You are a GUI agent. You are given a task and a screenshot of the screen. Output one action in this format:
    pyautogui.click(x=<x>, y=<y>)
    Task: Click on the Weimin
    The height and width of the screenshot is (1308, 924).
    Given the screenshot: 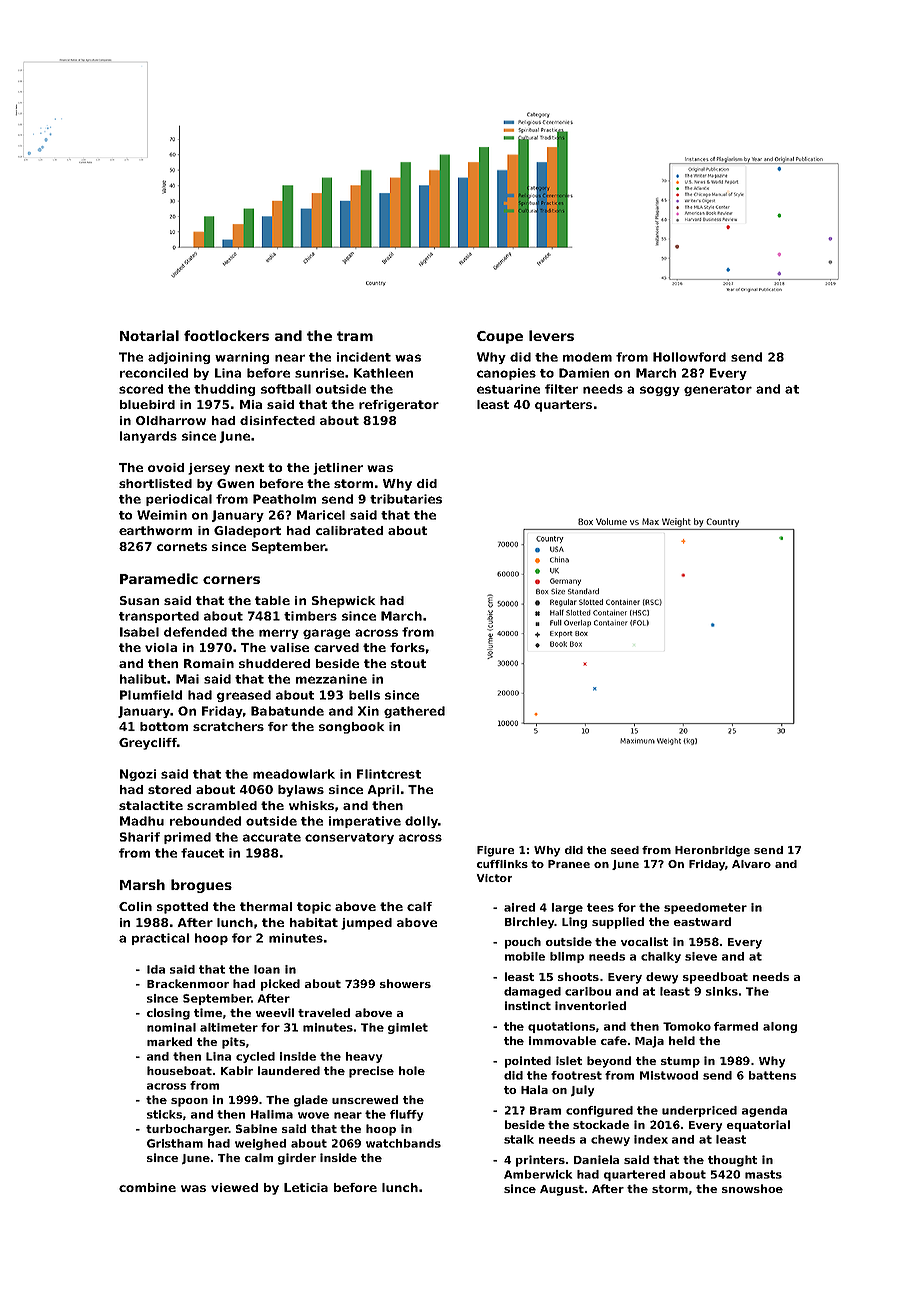 What is the action you would take?
    pyautogui.click(x=162, y=515)
